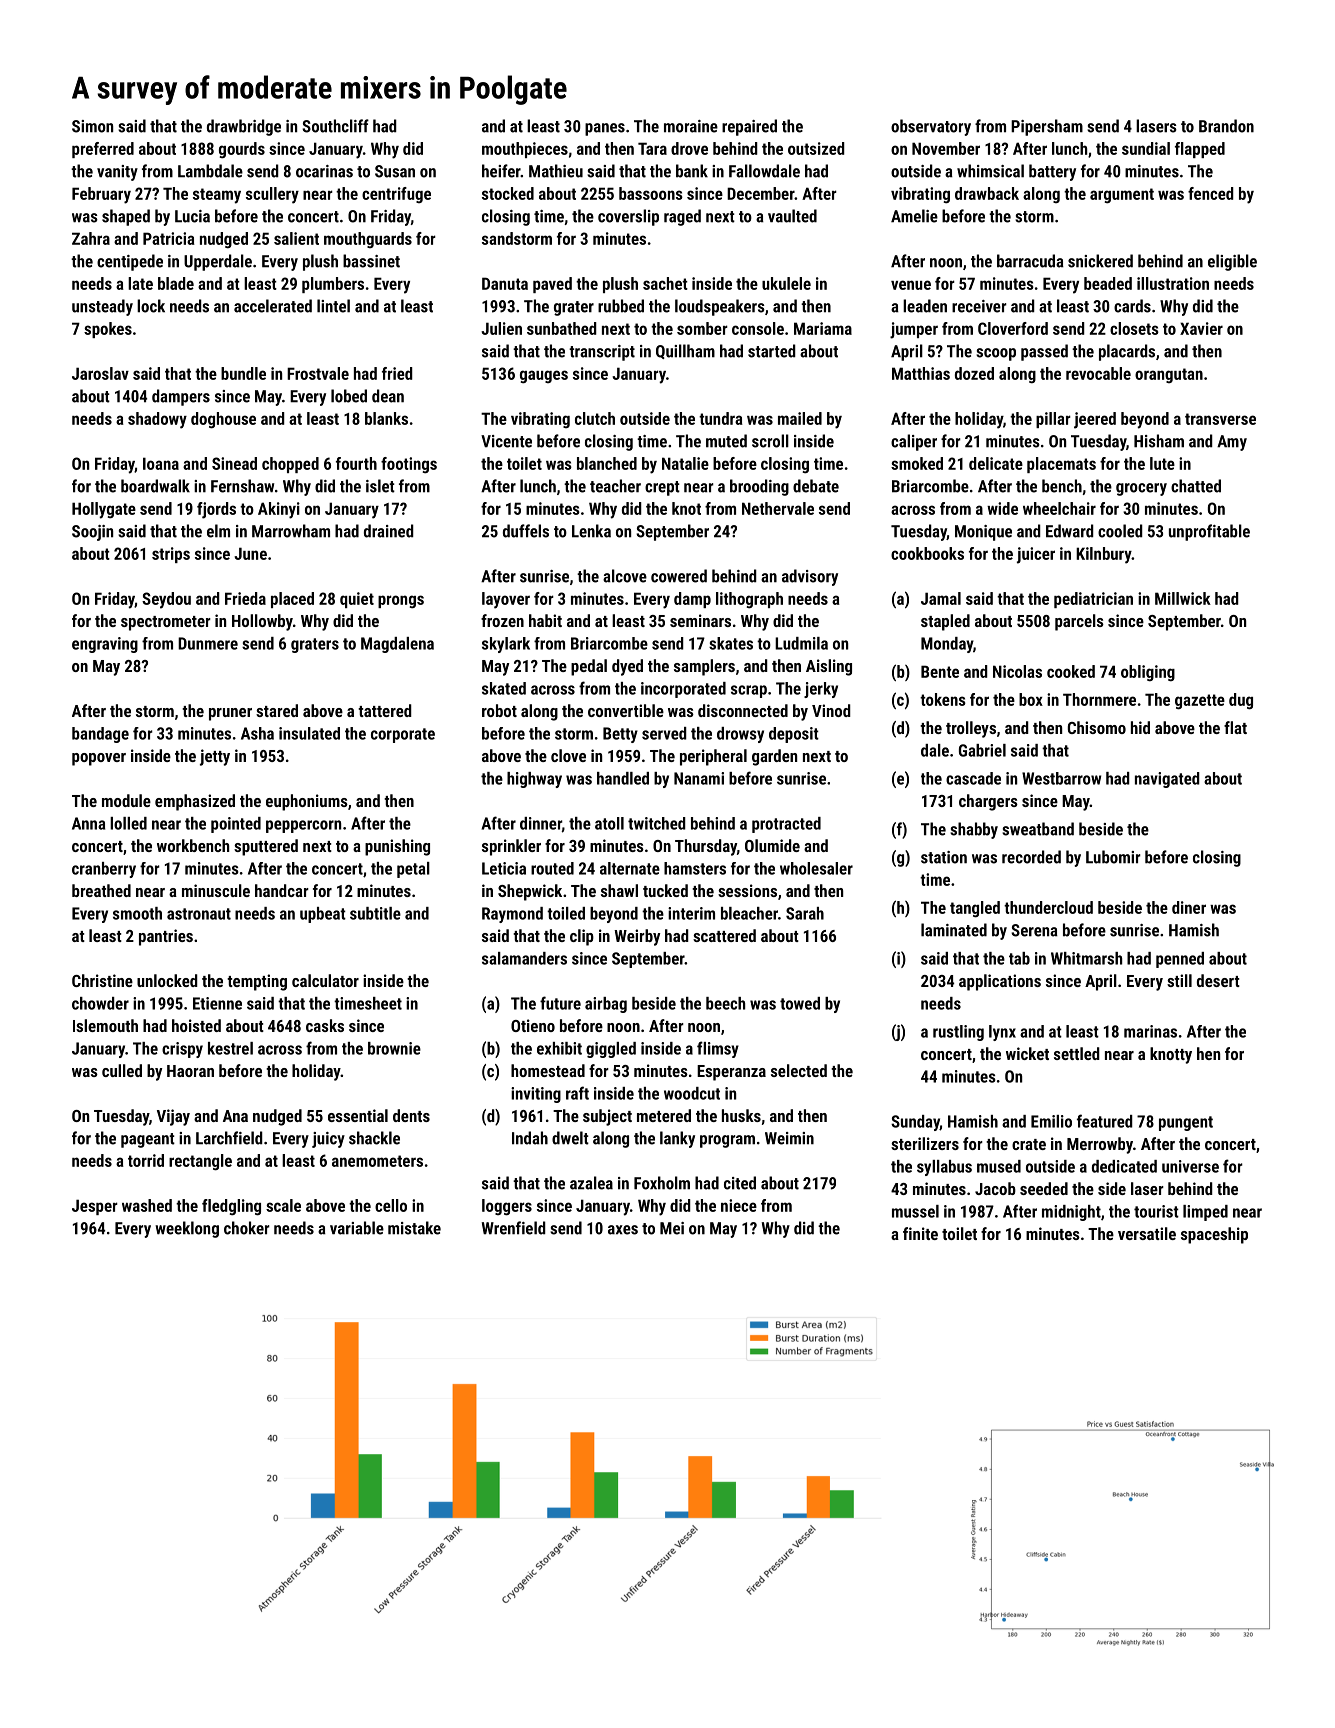 The height and width of the document is (1728, 1335). I want to click on niece, so click(739, 1205).
